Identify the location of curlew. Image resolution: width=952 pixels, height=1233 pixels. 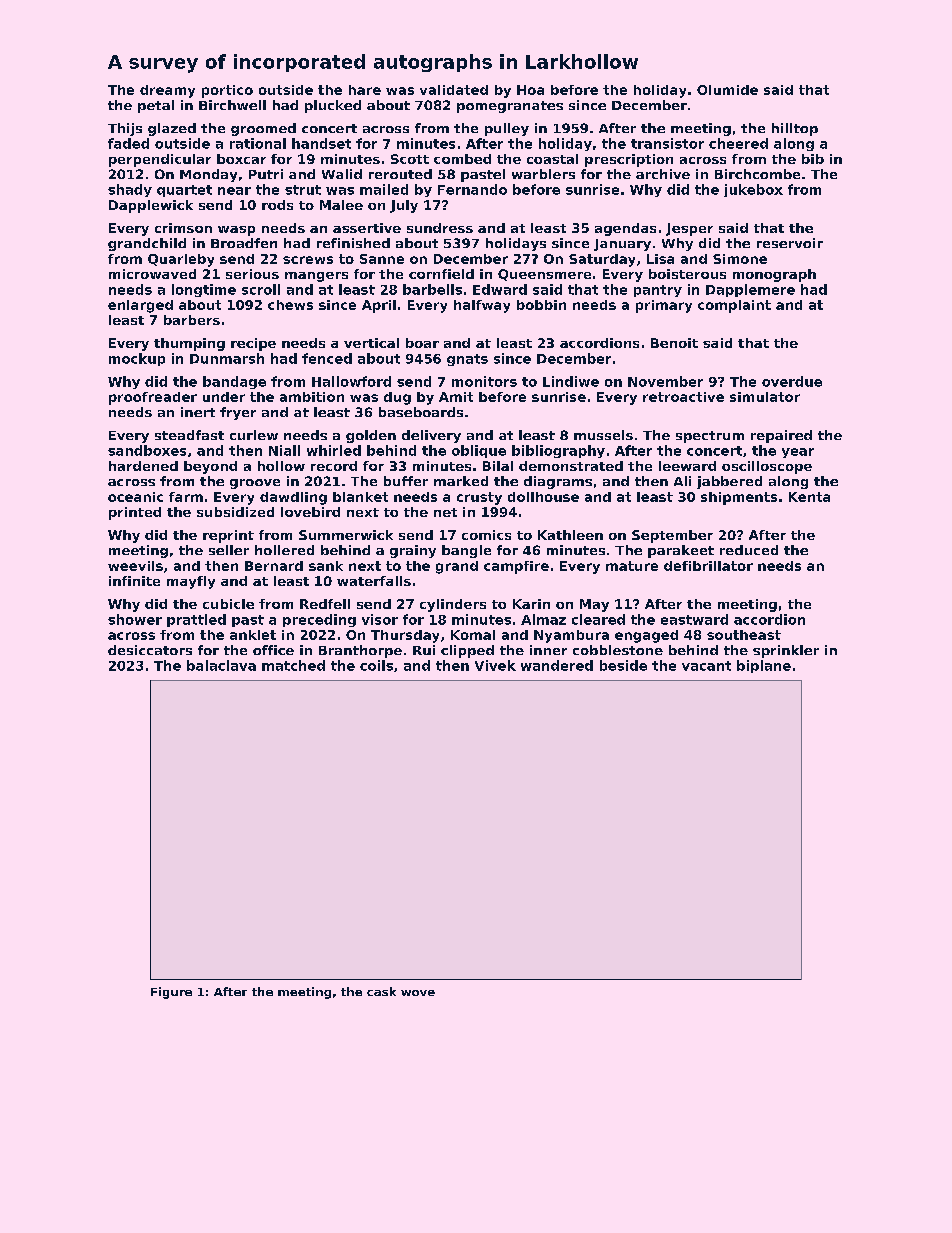
(254, 435).
